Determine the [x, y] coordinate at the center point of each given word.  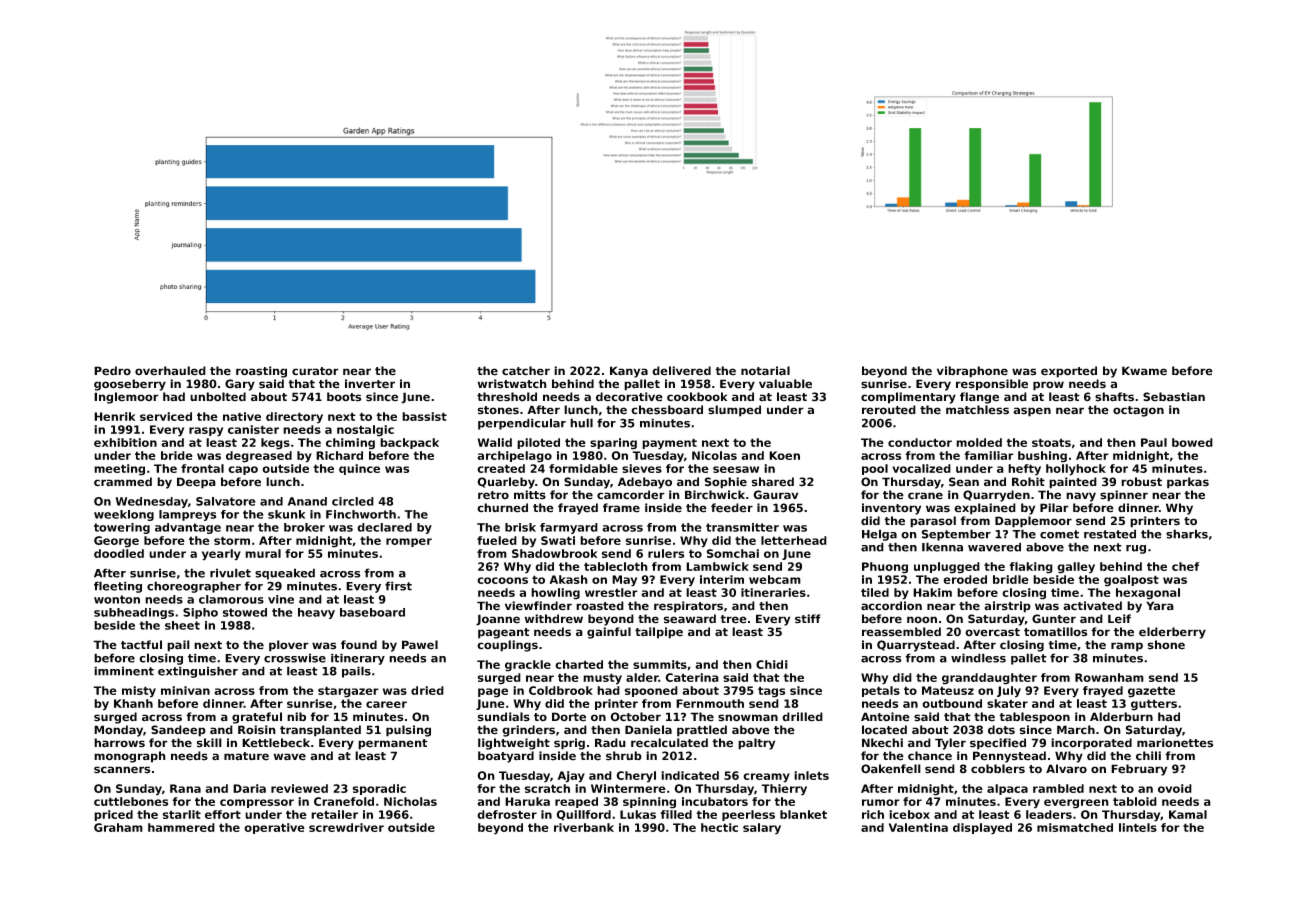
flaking [1031, 568]
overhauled [170, 371]
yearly [221, 555]
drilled [802, 717]
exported [1069, 372]
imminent [124, 671]
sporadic [379, 789]
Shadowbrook [554, 553]
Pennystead [1009, 757]
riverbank [584, 827]
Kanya [629, 372]
